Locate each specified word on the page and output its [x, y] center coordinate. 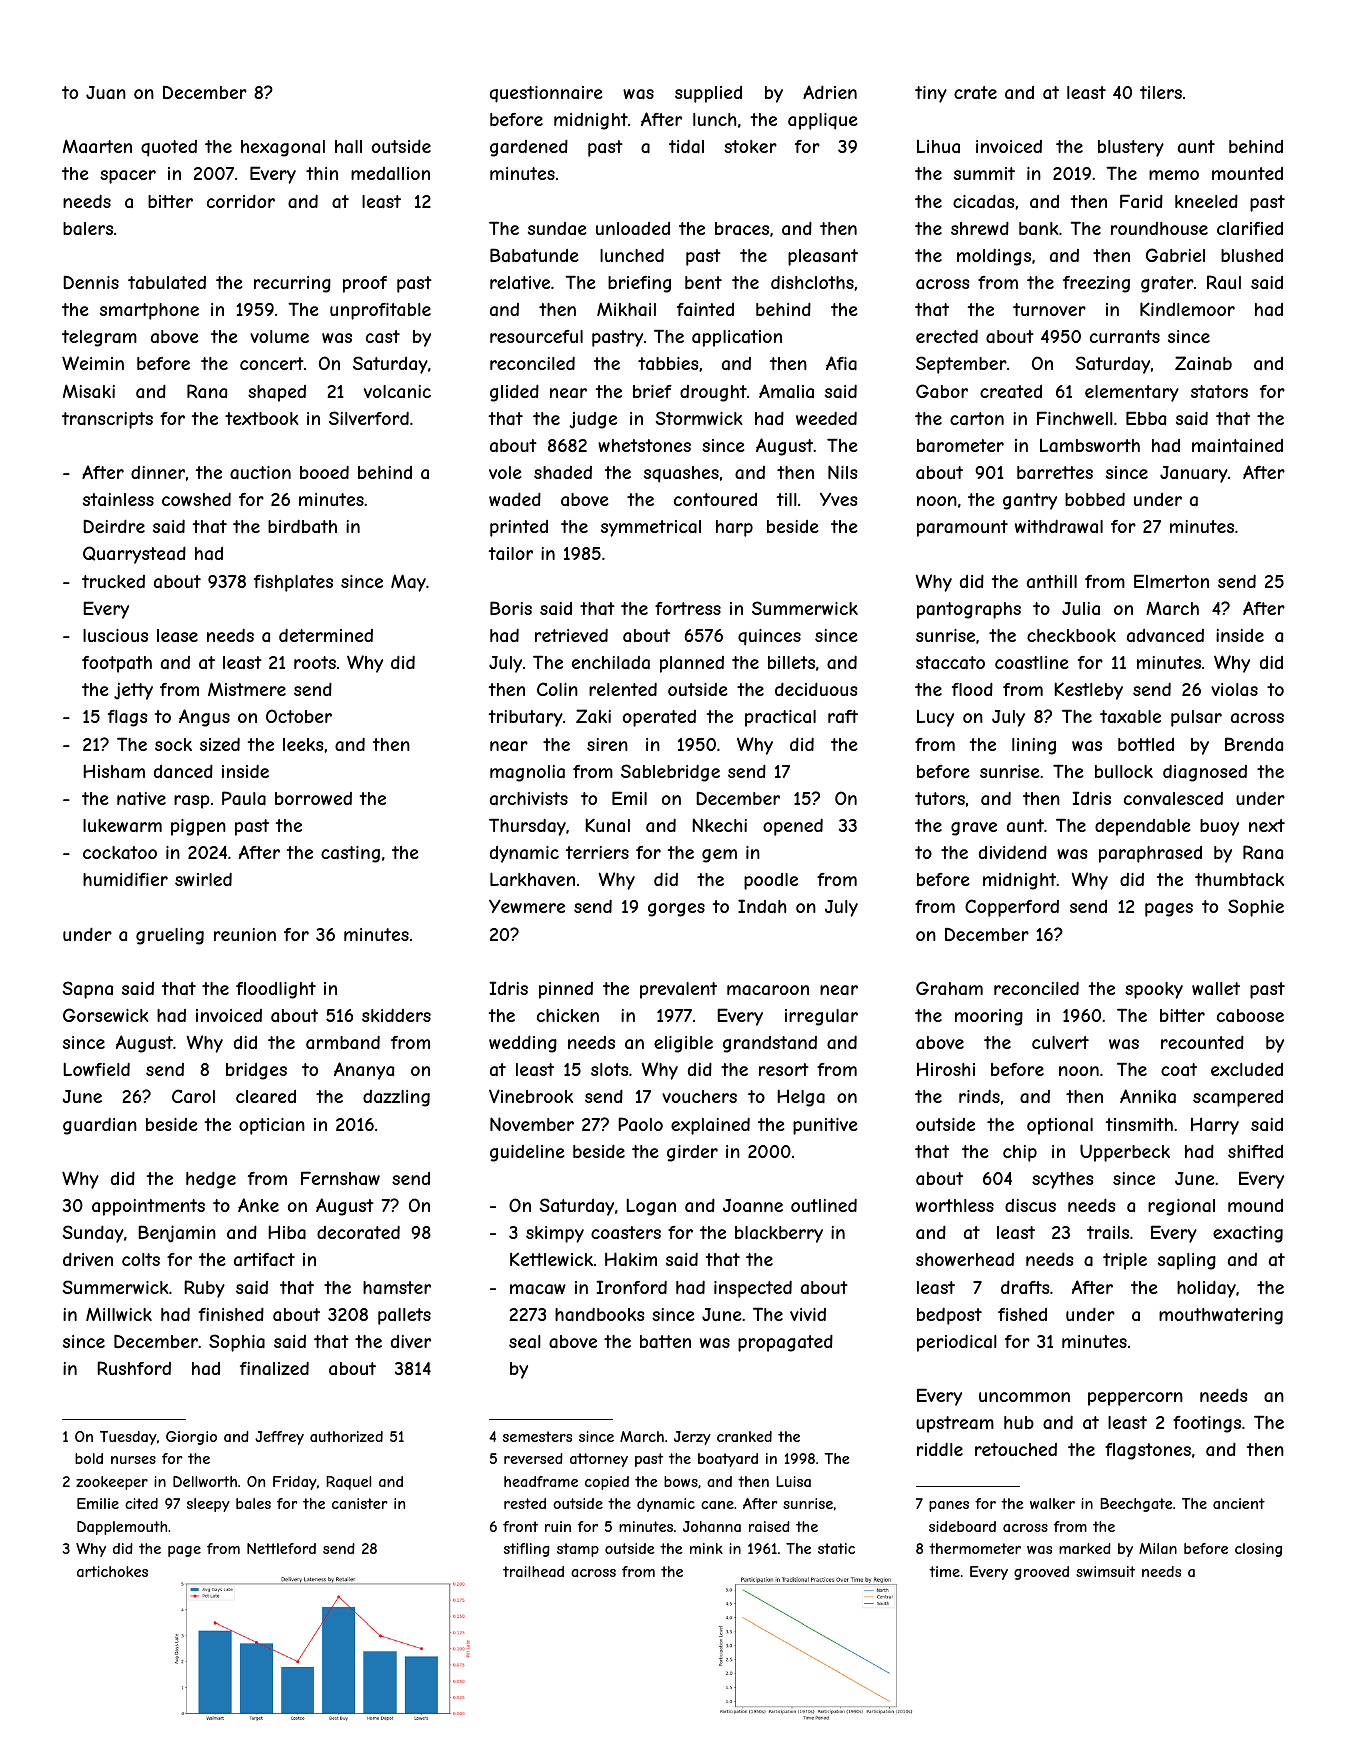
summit [984, 173]
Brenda [1254, 744]
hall [348, 146]
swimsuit [1105, 1571]
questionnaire [546, 94]
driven [88, 1259]
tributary [526, 718]
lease [177, 635]
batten [665, 1341]
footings [1207, 1424]
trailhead [533, 1571]
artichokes [112, 1571]
